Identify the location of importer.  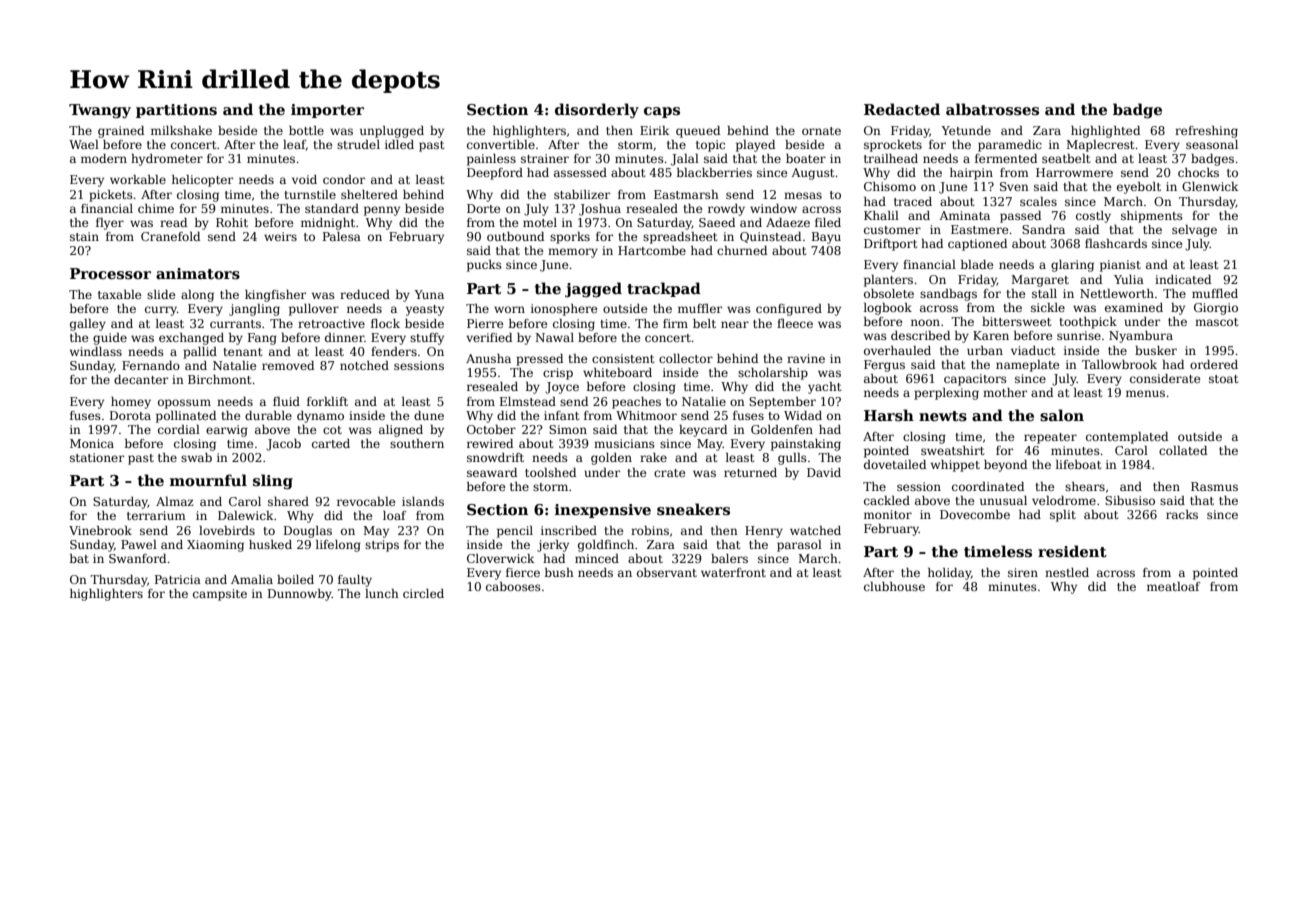
(327, 111).
